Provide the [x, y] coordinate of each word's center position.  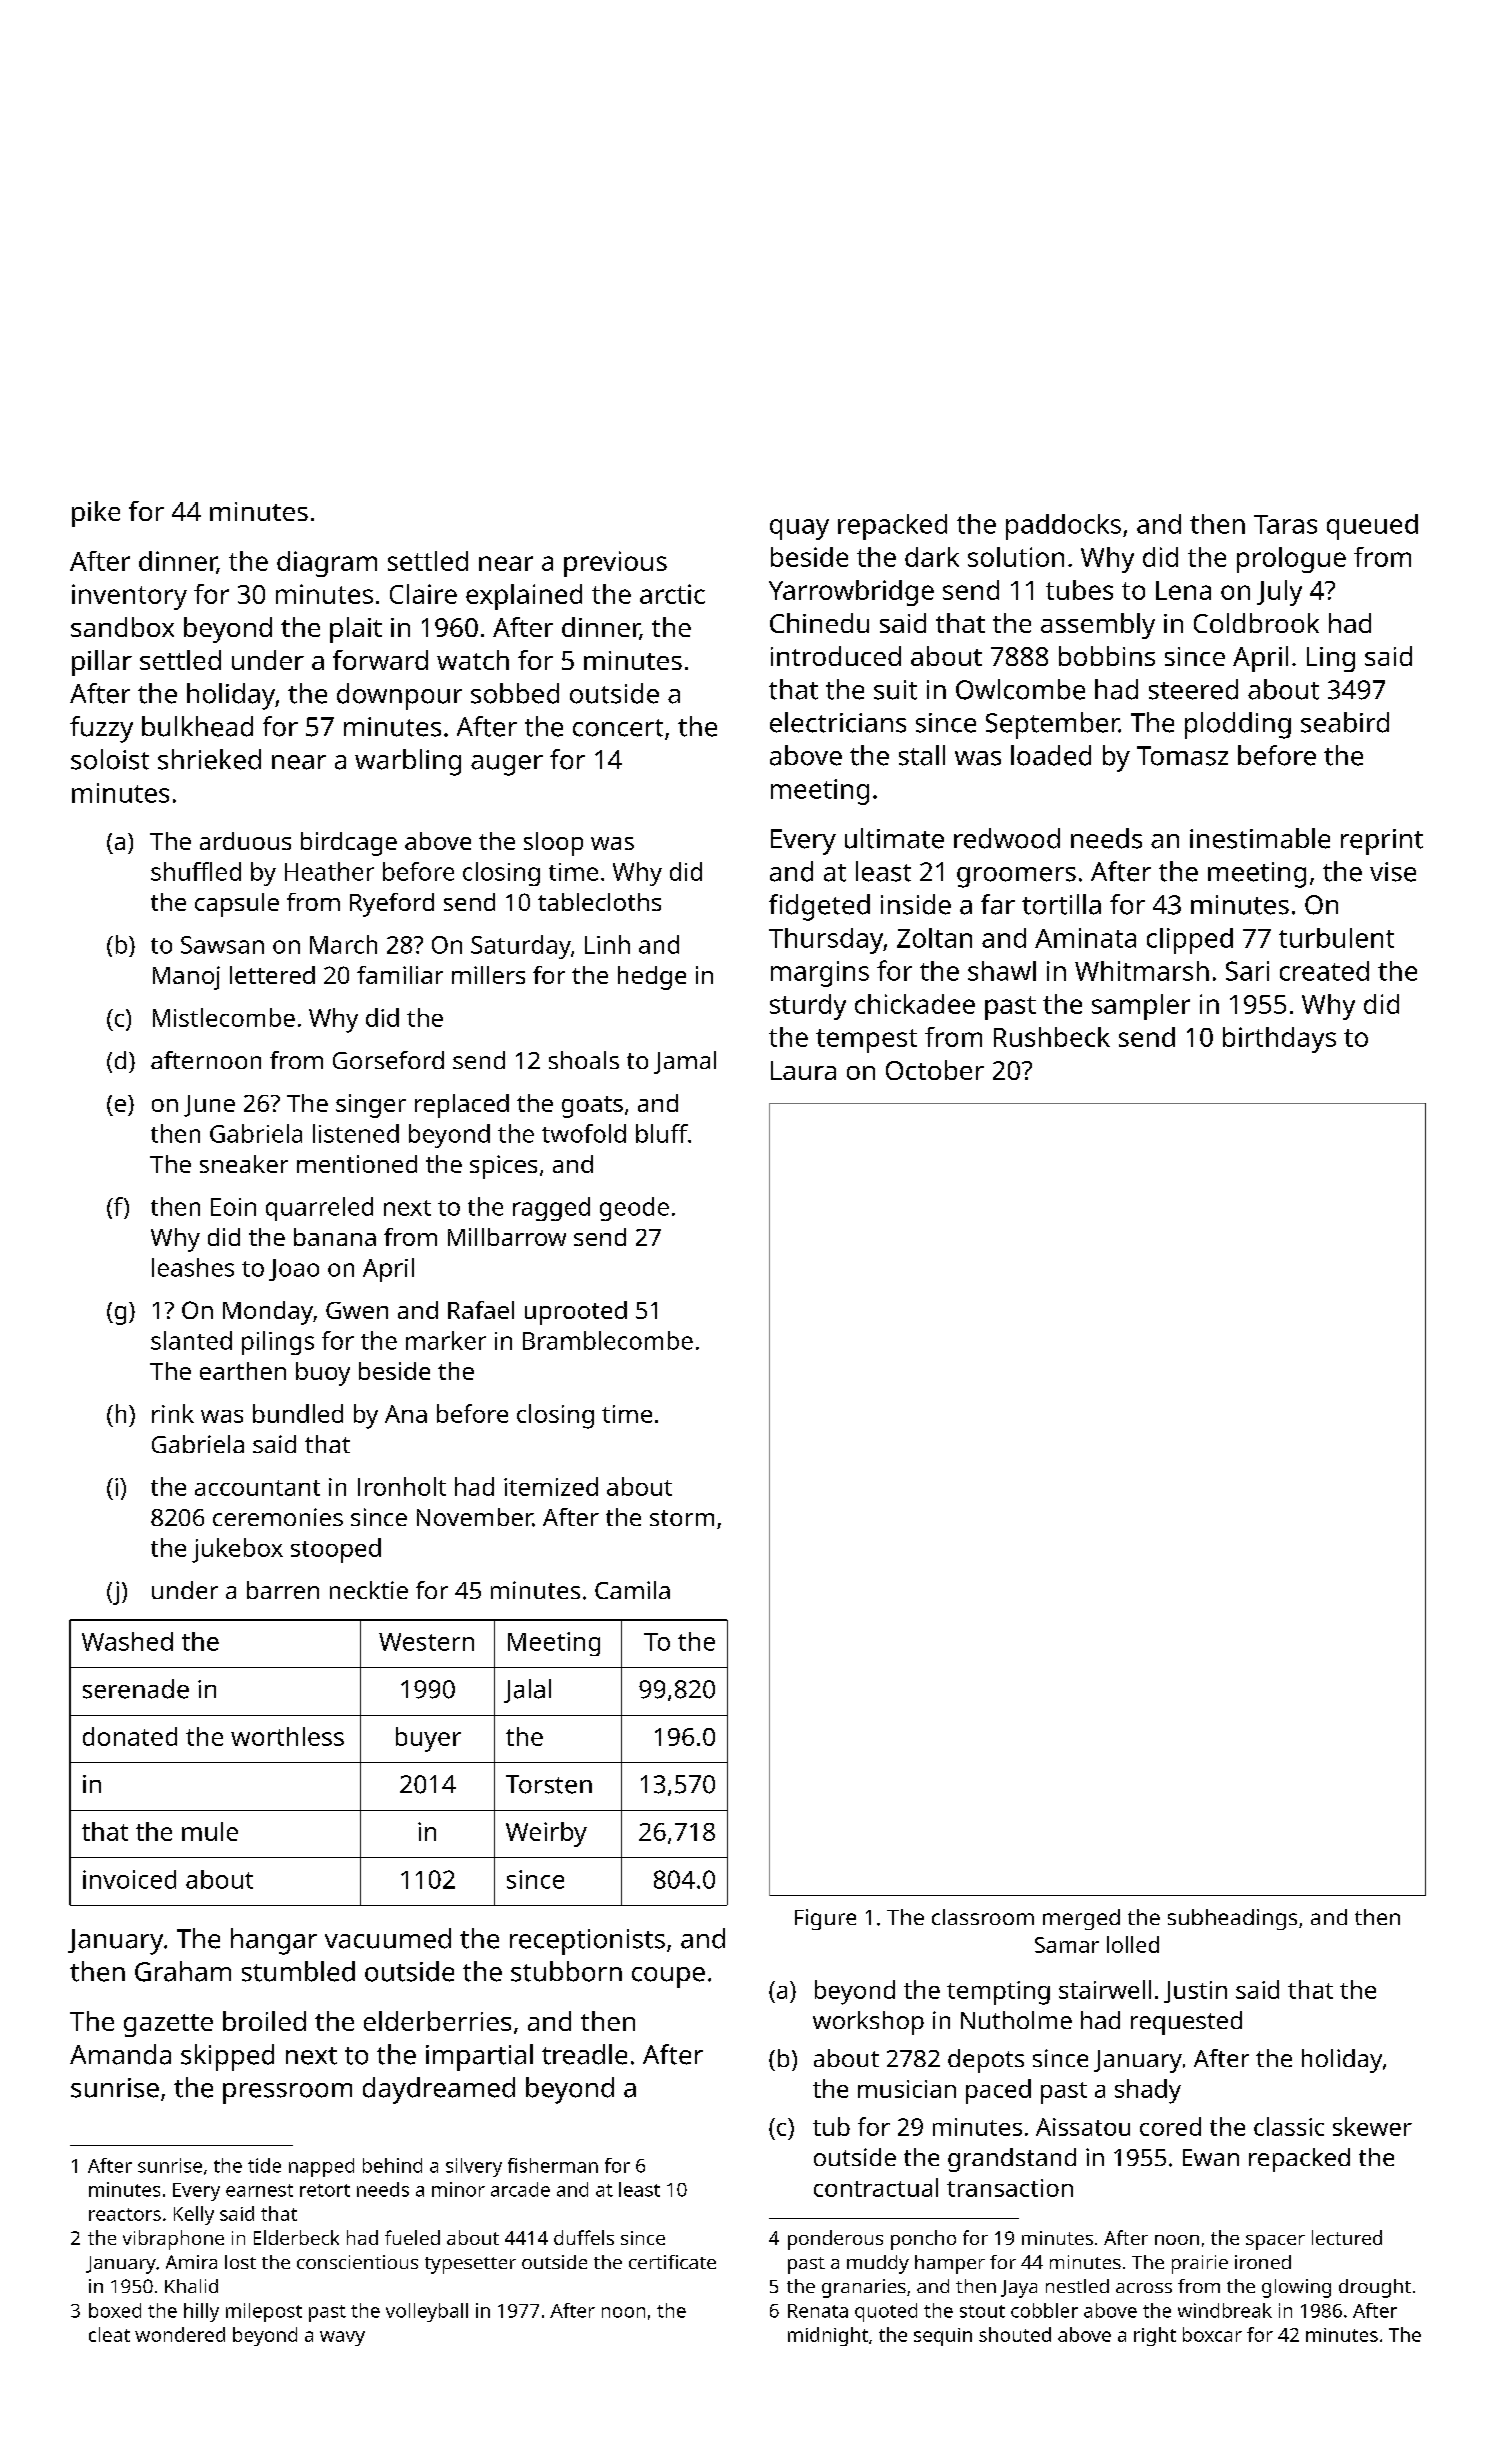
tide [264, 2165]
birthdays [1279, 1040]
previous [615, 564]
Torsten [549, 1784]
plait [356, 630]
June [209, 1106]
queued [1372, 527]
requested [1186, 2023]
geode [634, 1209]
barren [283, 1590]
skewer [1372, 2126]
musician [907, 2089]
